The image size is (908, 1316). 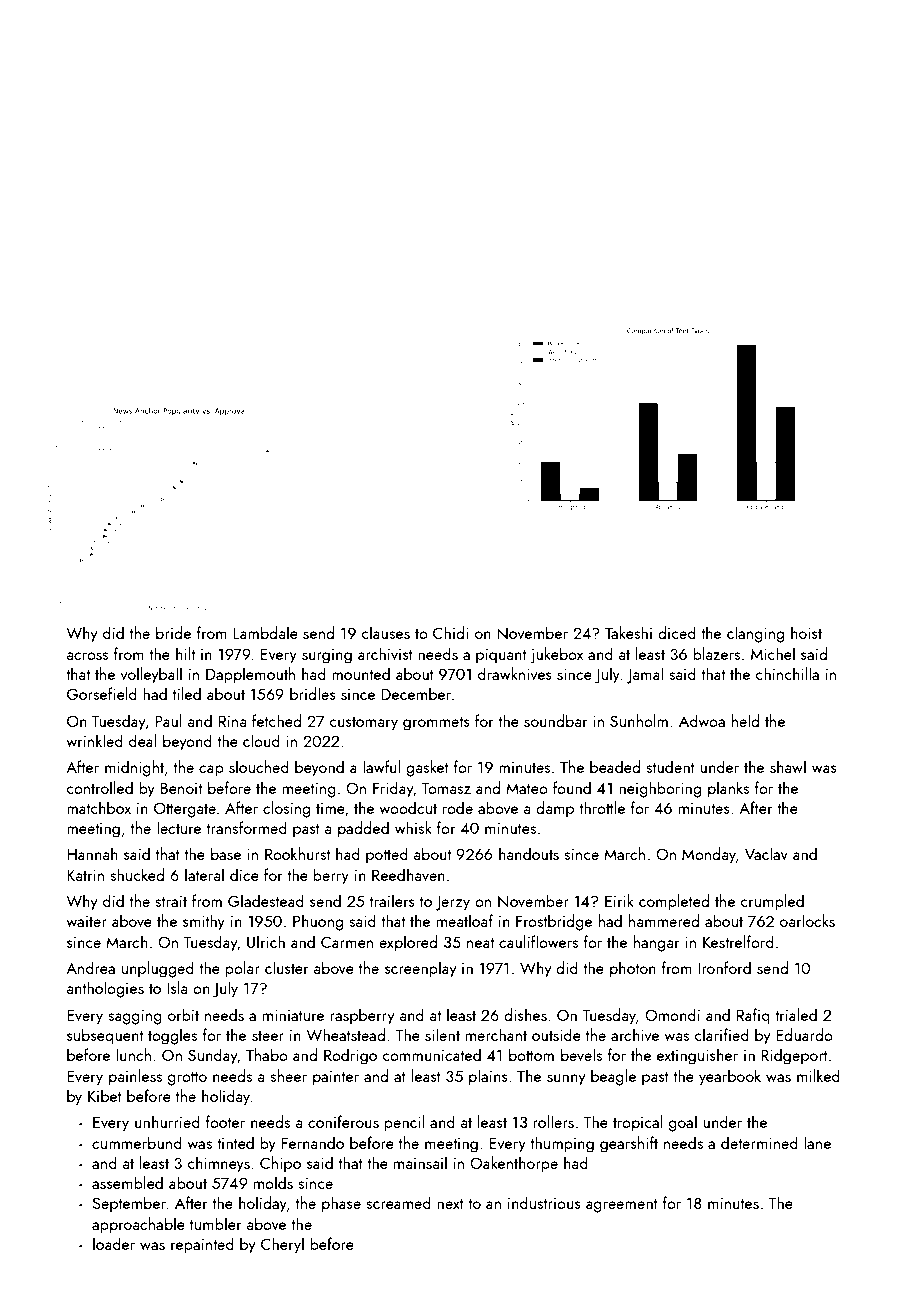 What do you see at coordinates (788, 766) in the page?
I see `shawl` at bounding box center [788, 766].
